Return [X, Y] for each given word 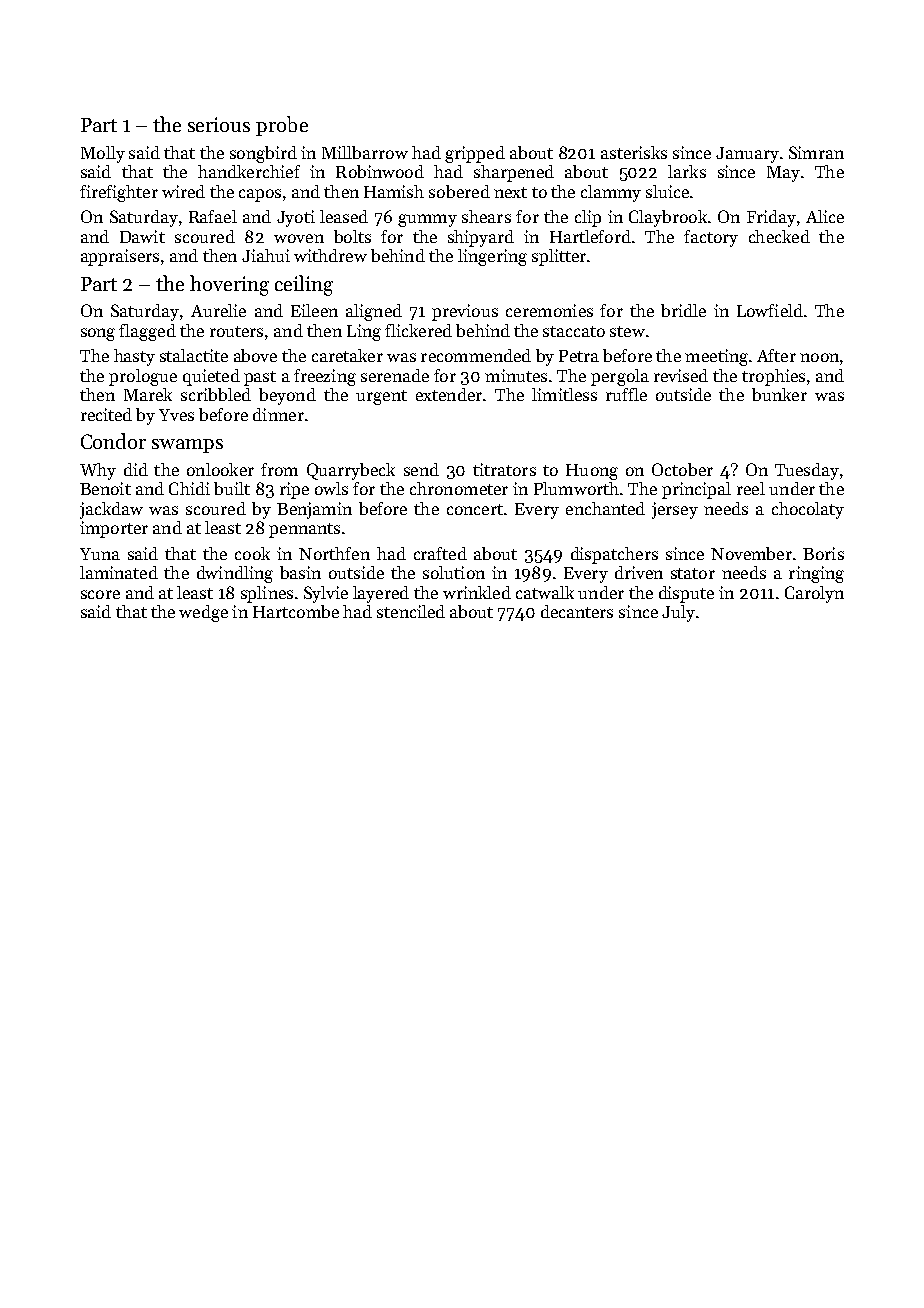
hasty [134, 357]
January [747, 155]
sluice [667, 191]
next [510, 192]
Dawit [142, 236]
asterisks [634, 152]
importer [114, 529]
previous [465, 312]
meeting [716, 357]
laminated [119, 572]
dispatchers [614, 555]
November [751, 553]
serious [219, 124]
